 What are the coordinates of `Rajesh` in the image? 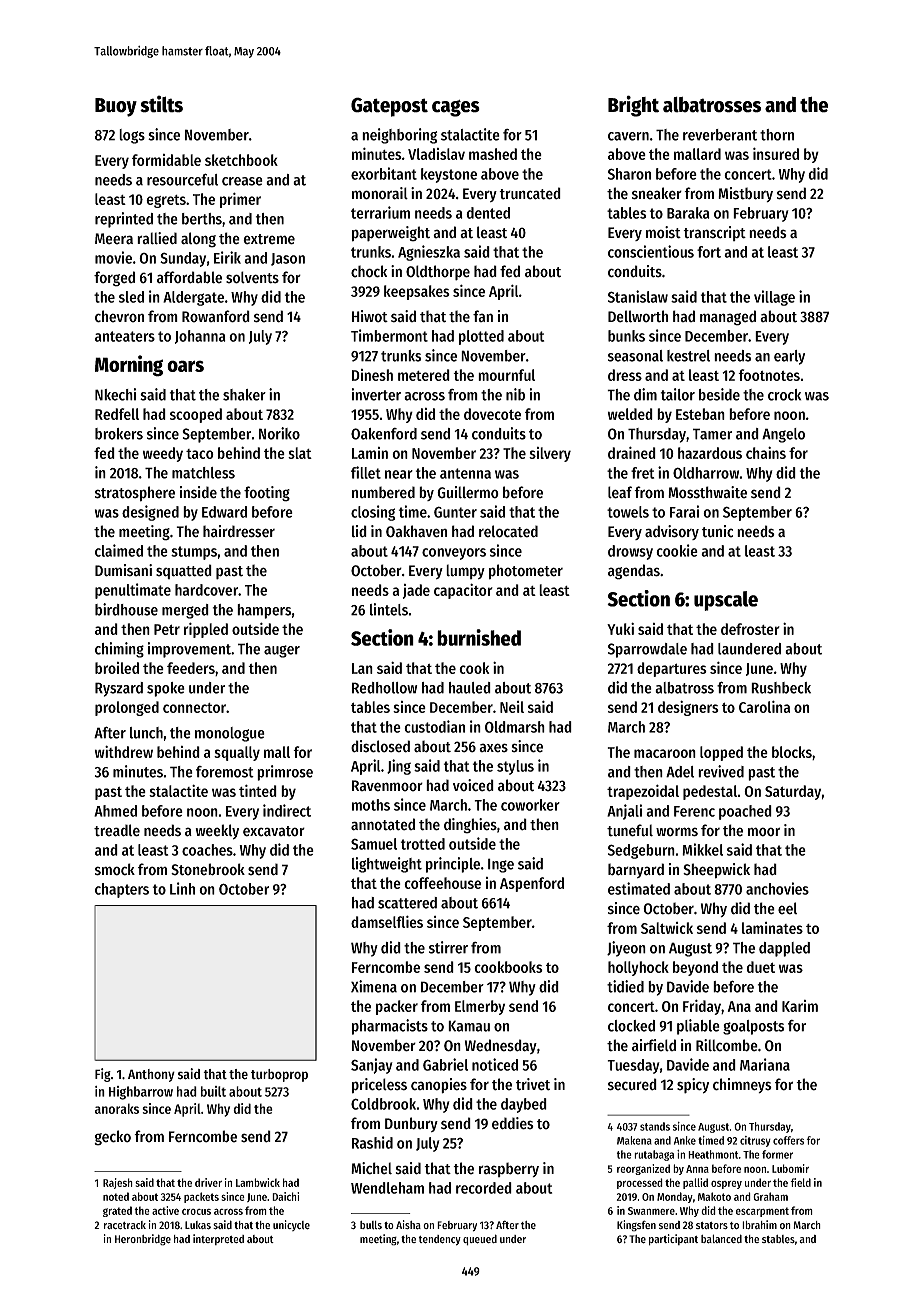 It's located at (118, 1183).
